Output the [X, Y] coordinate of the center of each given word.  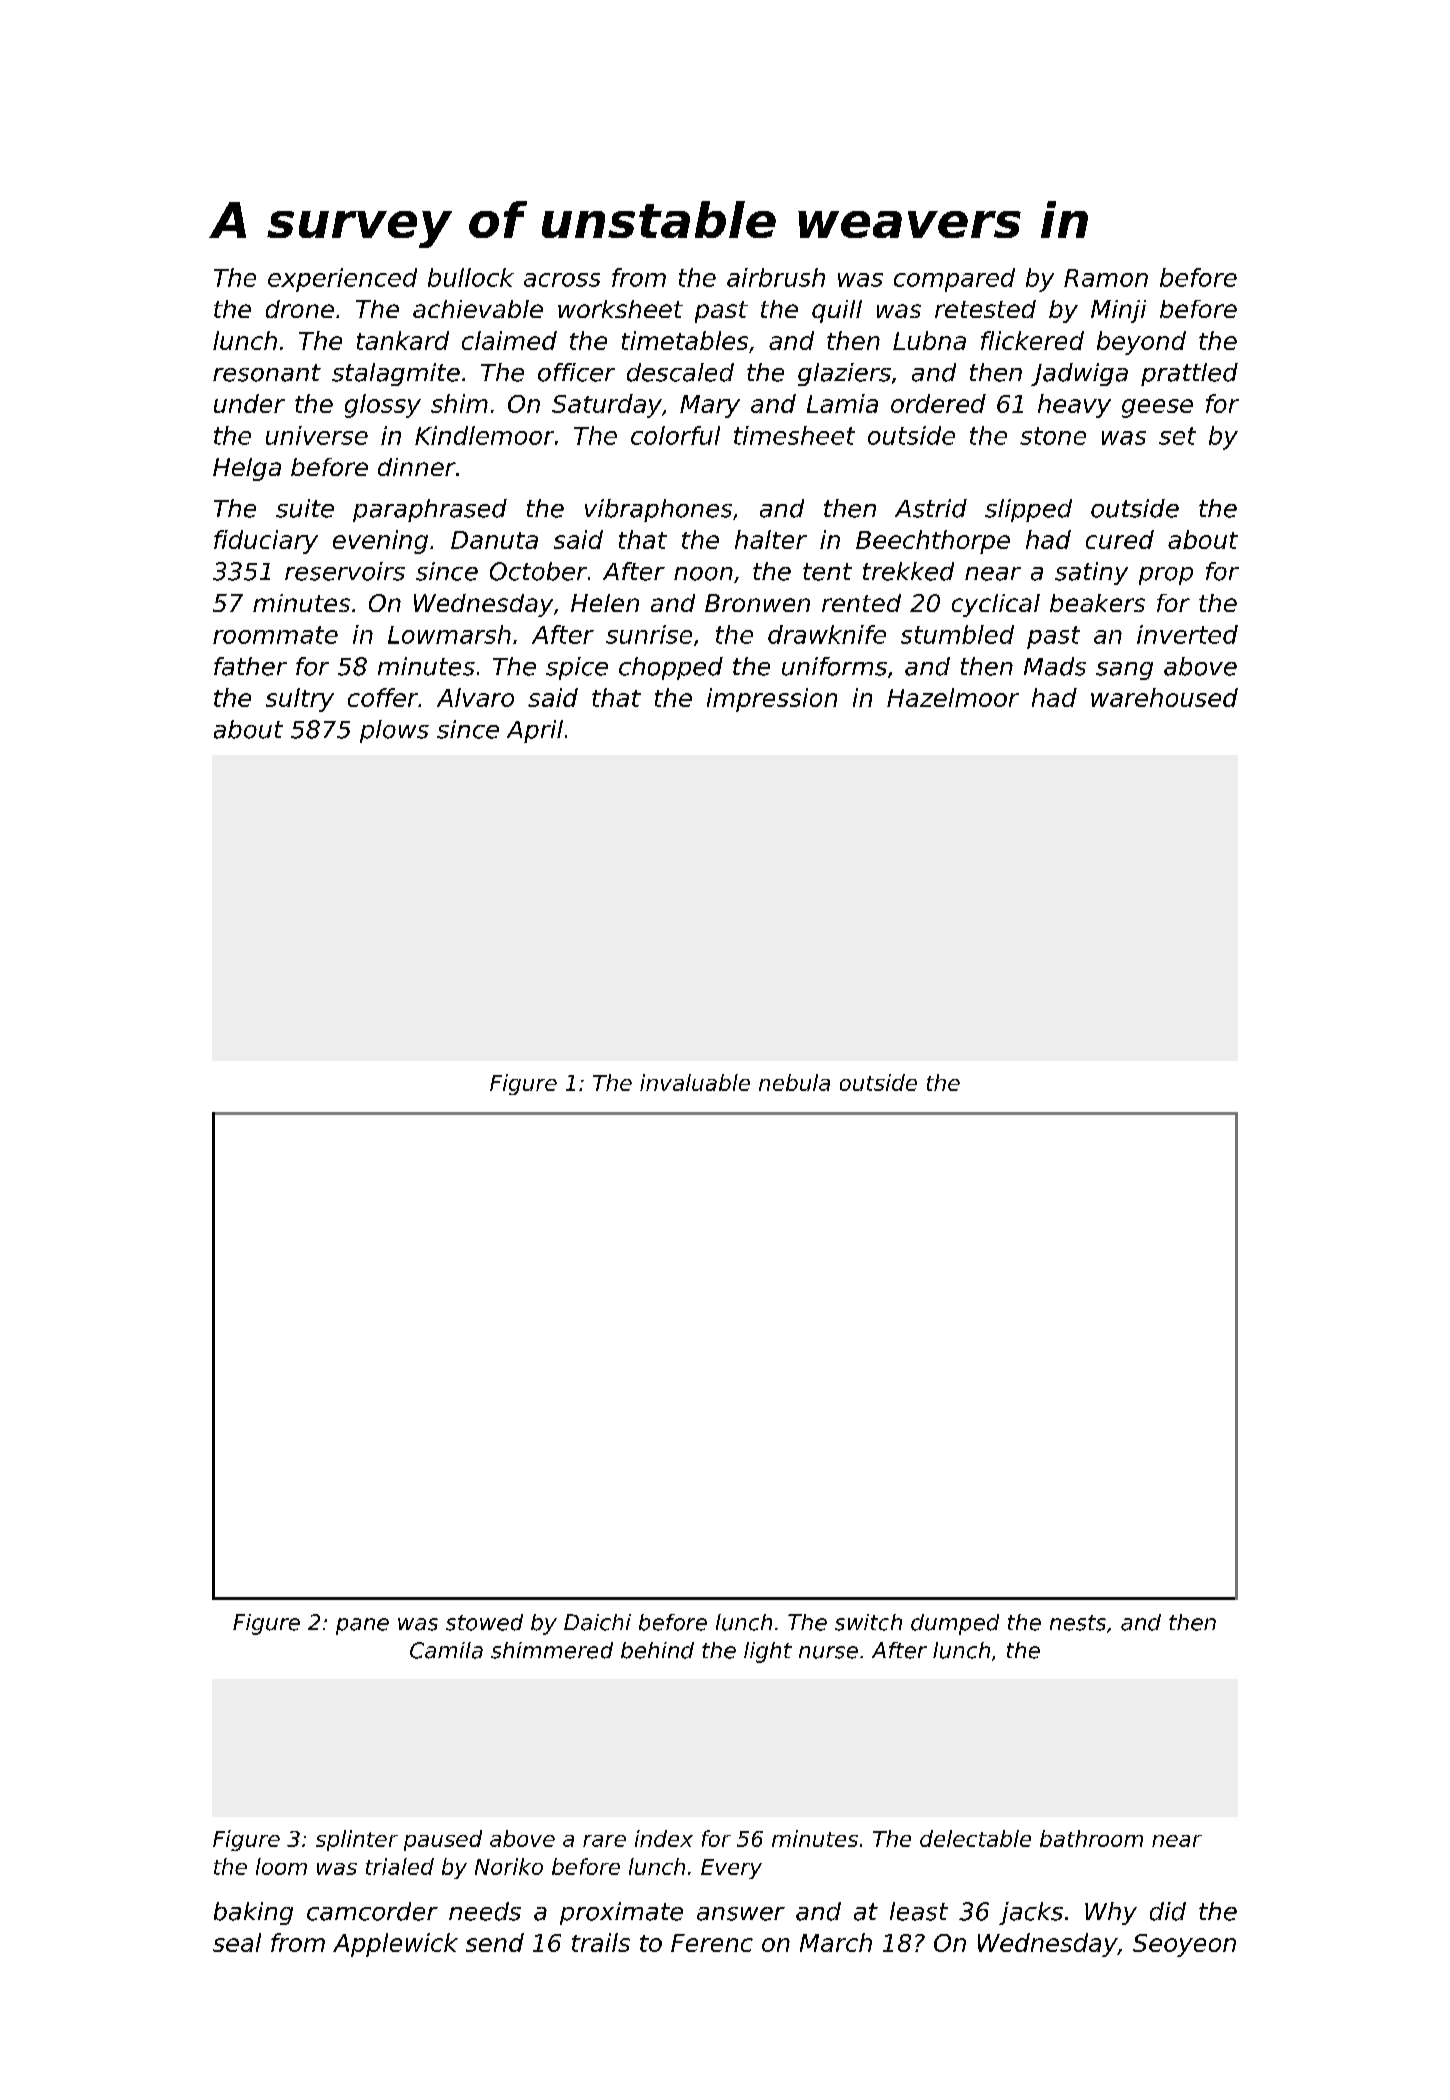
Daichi [597, 1622]
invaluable [695, 1082]
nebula [794, 1082]
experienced [342, 280]
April [535, 731]
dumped [955, 1624]
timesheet [794, 435]
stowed [484, 1622]
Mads [1055, 666]
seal [237, 1942]
